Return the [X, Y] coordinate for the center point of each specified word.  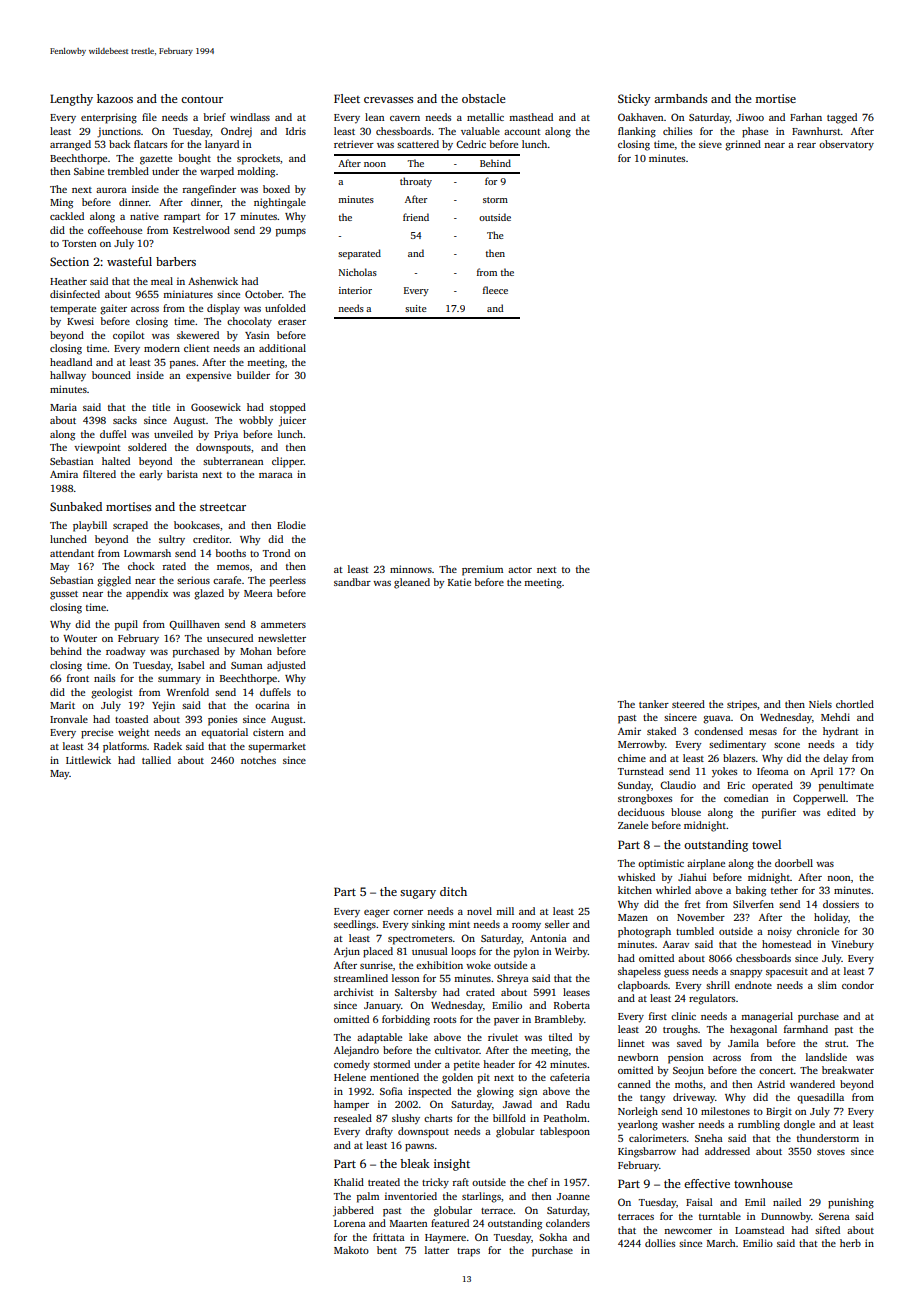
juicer [292, 421]
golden [457, 1078]
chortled [855, 704]
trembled [128, 171]
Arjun [347, 952]
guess [676, 974]
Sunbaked [76, 506]
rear [806, 145]
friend [416, 217]
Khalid [349, 1182]
